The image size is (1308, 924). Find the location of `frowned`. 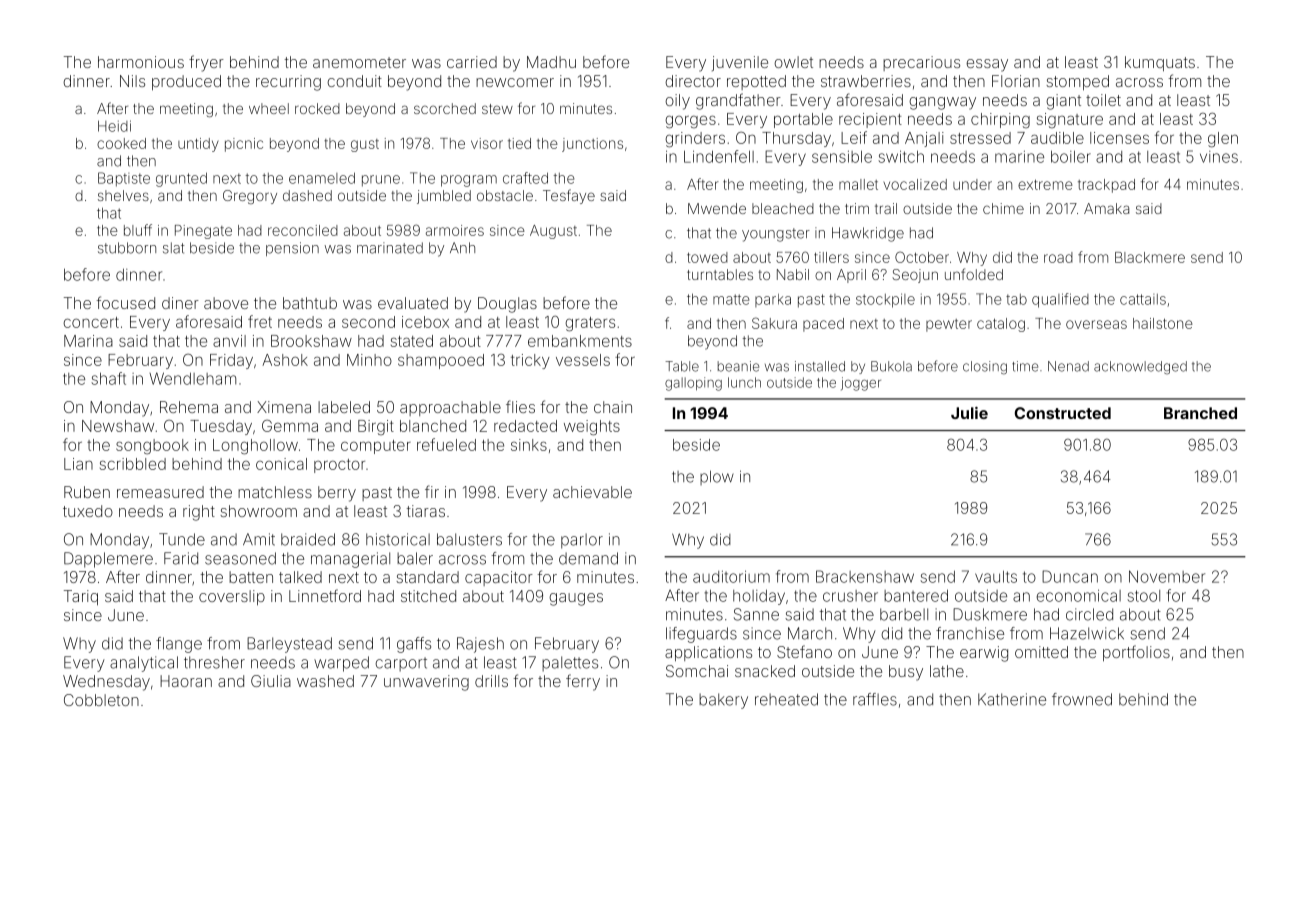

frowned is located at coordinates (1082, 699).
